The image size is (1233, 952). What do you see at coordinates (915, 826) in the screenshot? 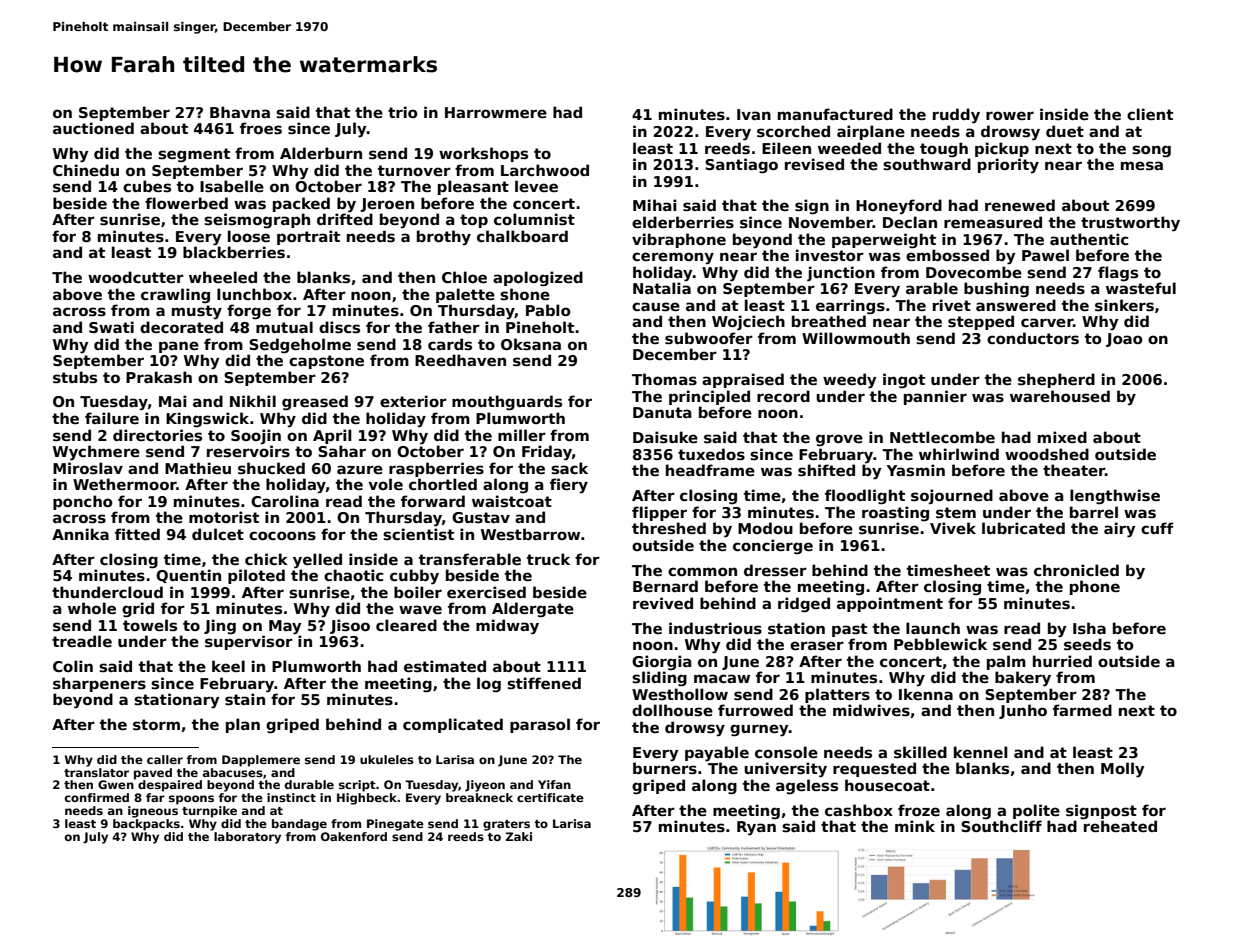
I see `mink` at bounding box center [915, 826].
